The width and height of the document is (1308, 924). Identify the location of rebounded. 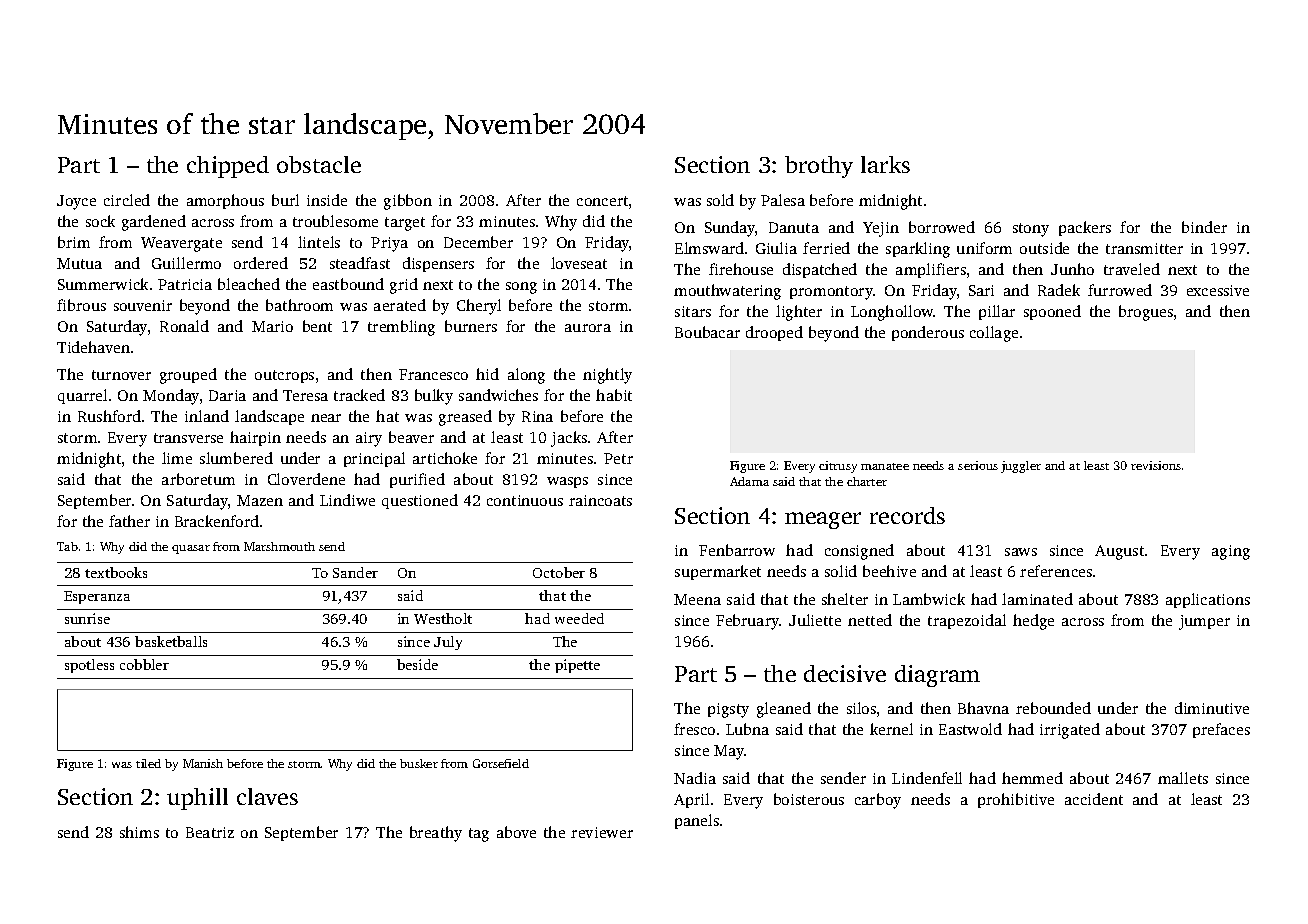
(1053, 708).
